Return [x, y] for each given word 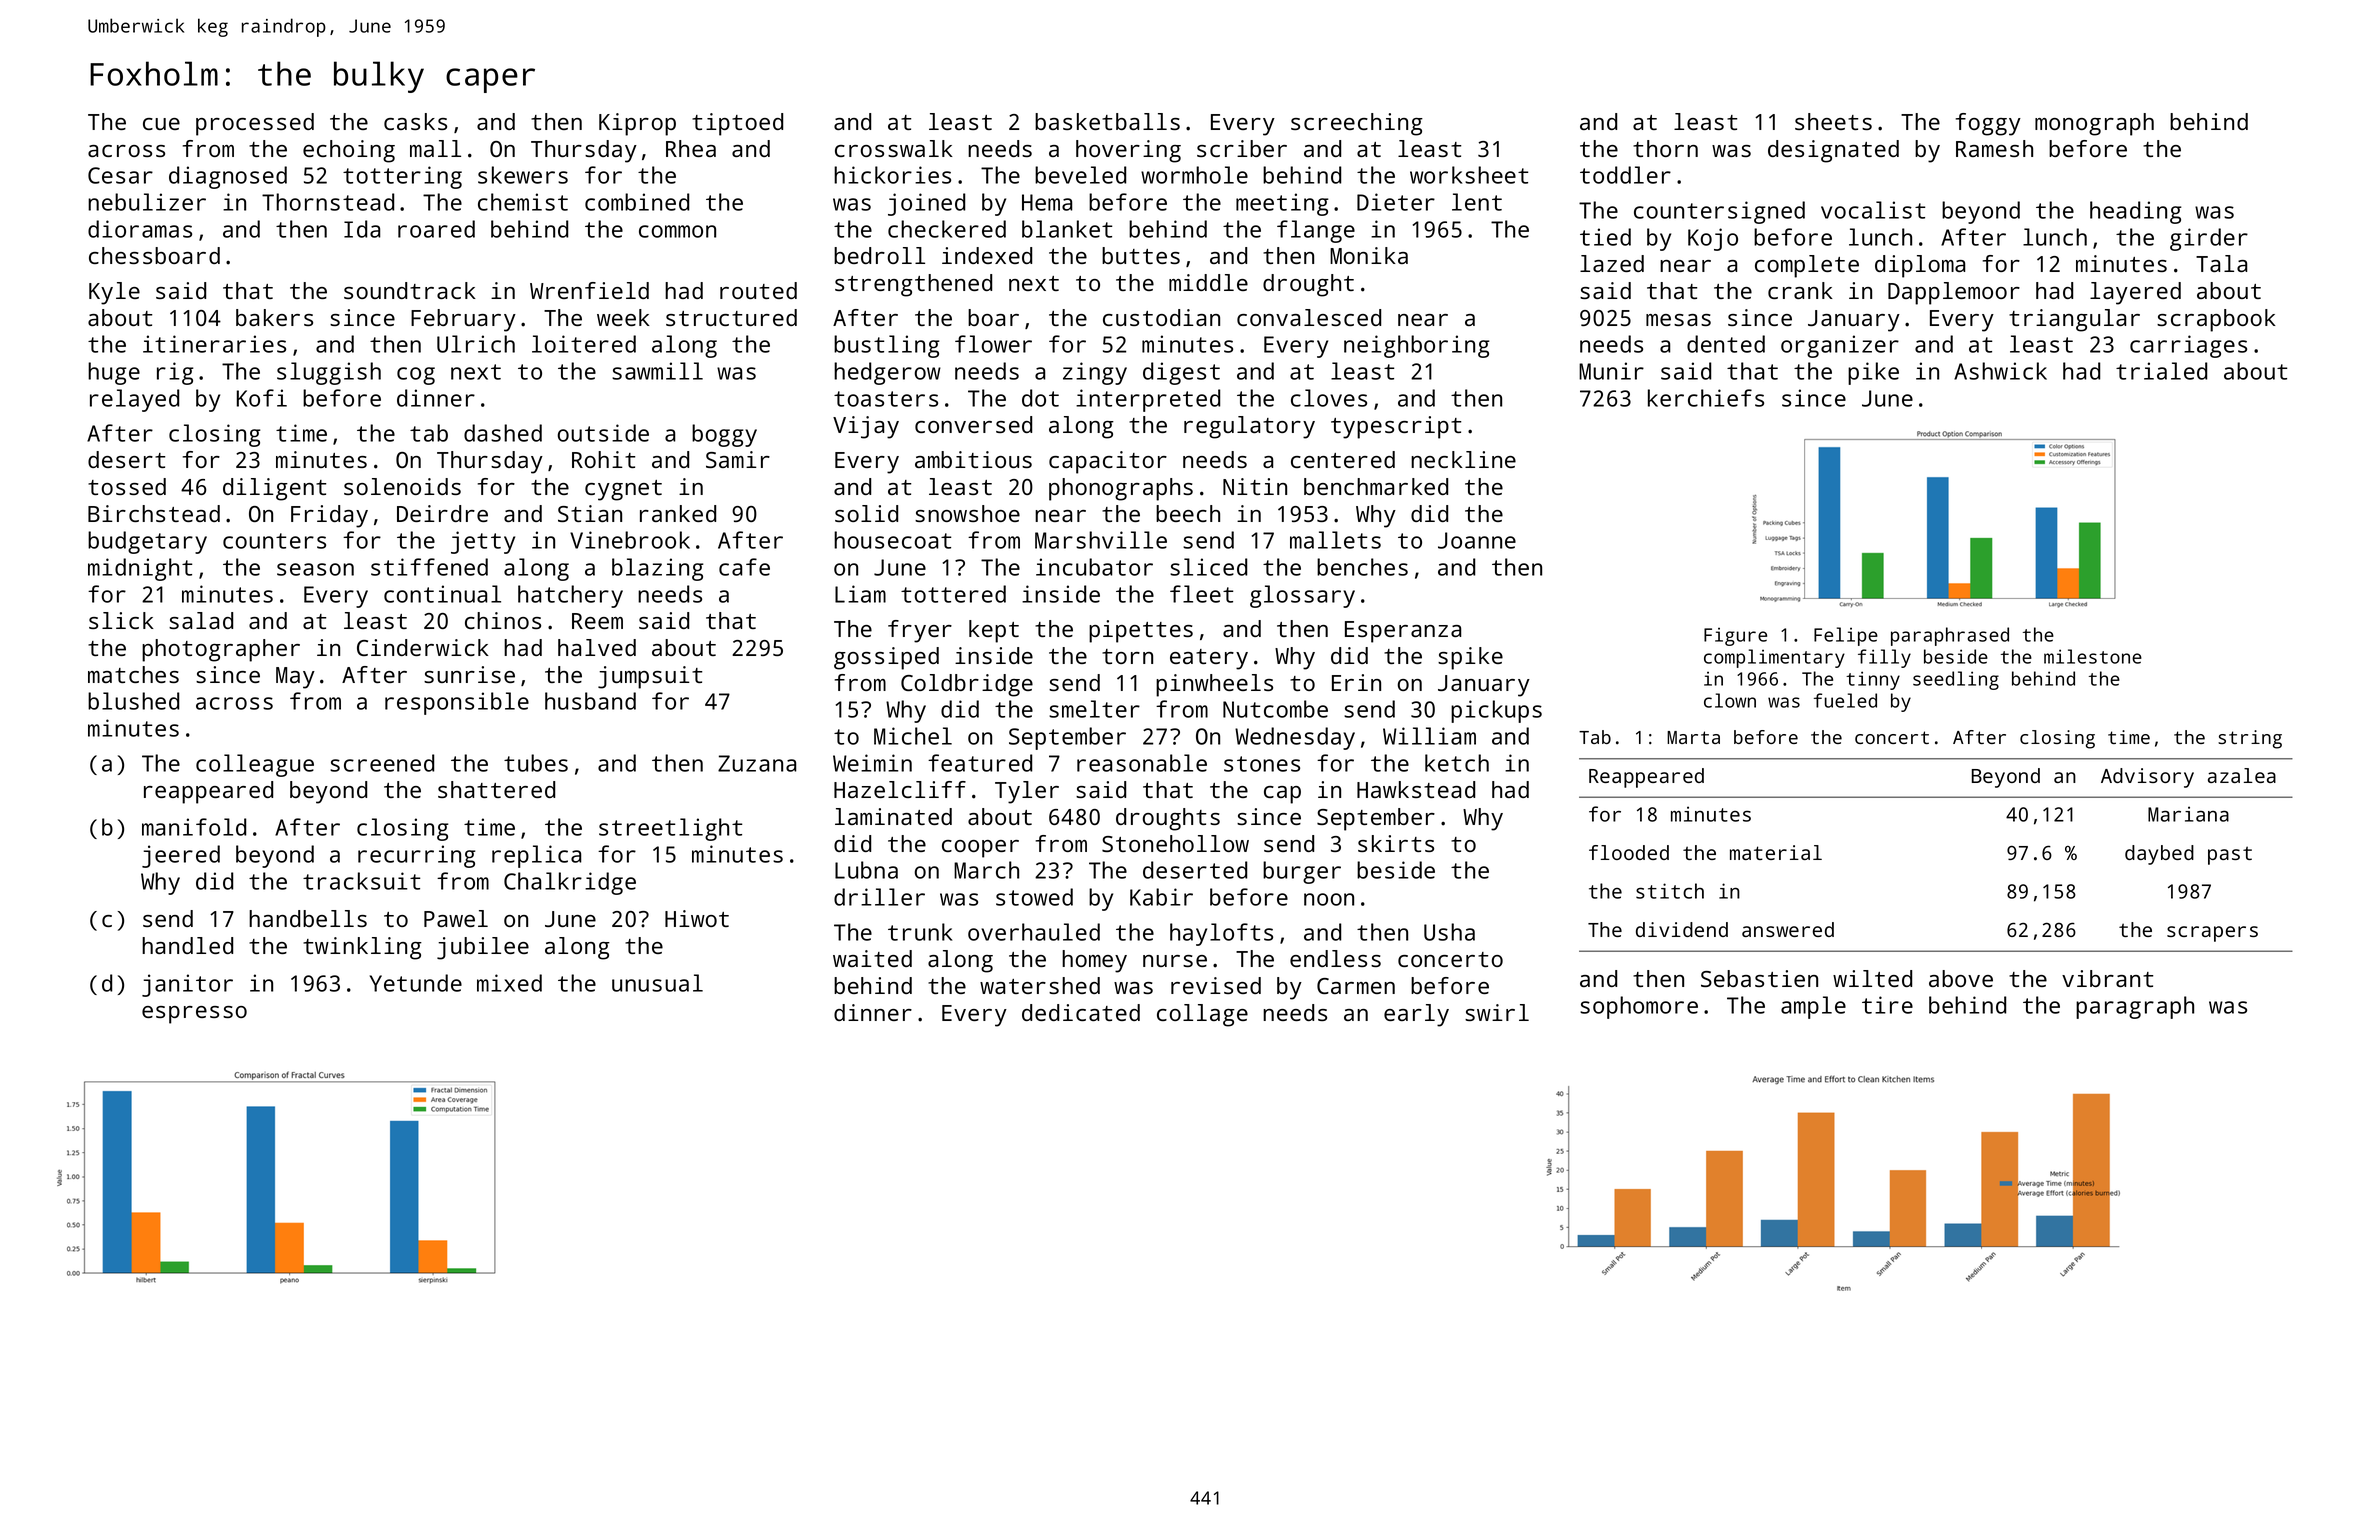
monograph [2094, 124]
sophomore [1639, 1007]
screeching [1357, 124]
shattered [496, 789]
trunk [920, 932]
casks [415, 121]
